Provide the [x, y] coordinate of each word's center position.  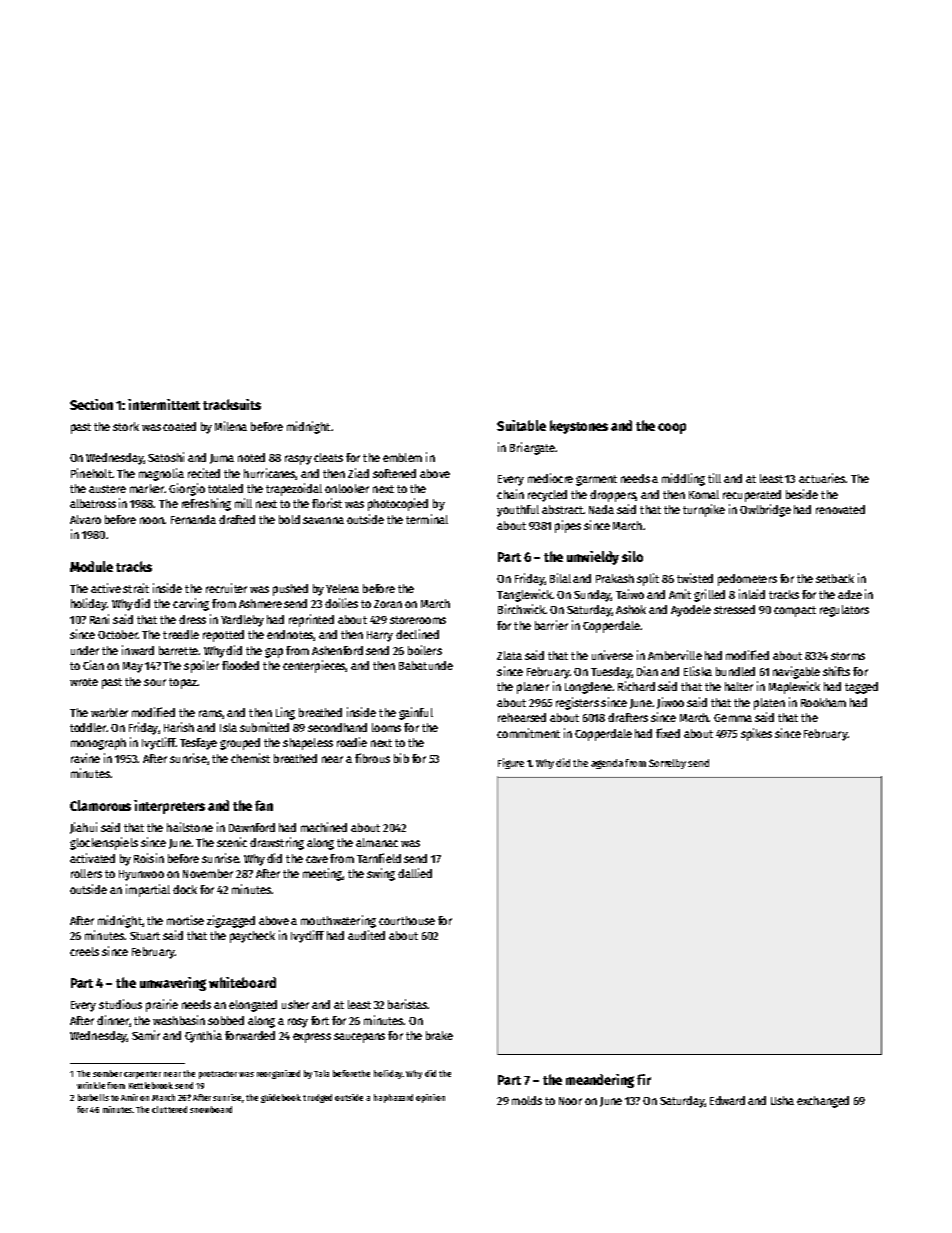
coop [672, 428]
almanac [377, 842]
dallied [415, 873]
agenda [607, 764]
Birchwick [521, 609]
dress [192, 619]
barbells [93, 1097]
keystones [579, 427]
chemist [250, 758]
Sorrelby [667, 764]
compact [795, 611]
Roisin [149, 858]
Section [91, 404]
